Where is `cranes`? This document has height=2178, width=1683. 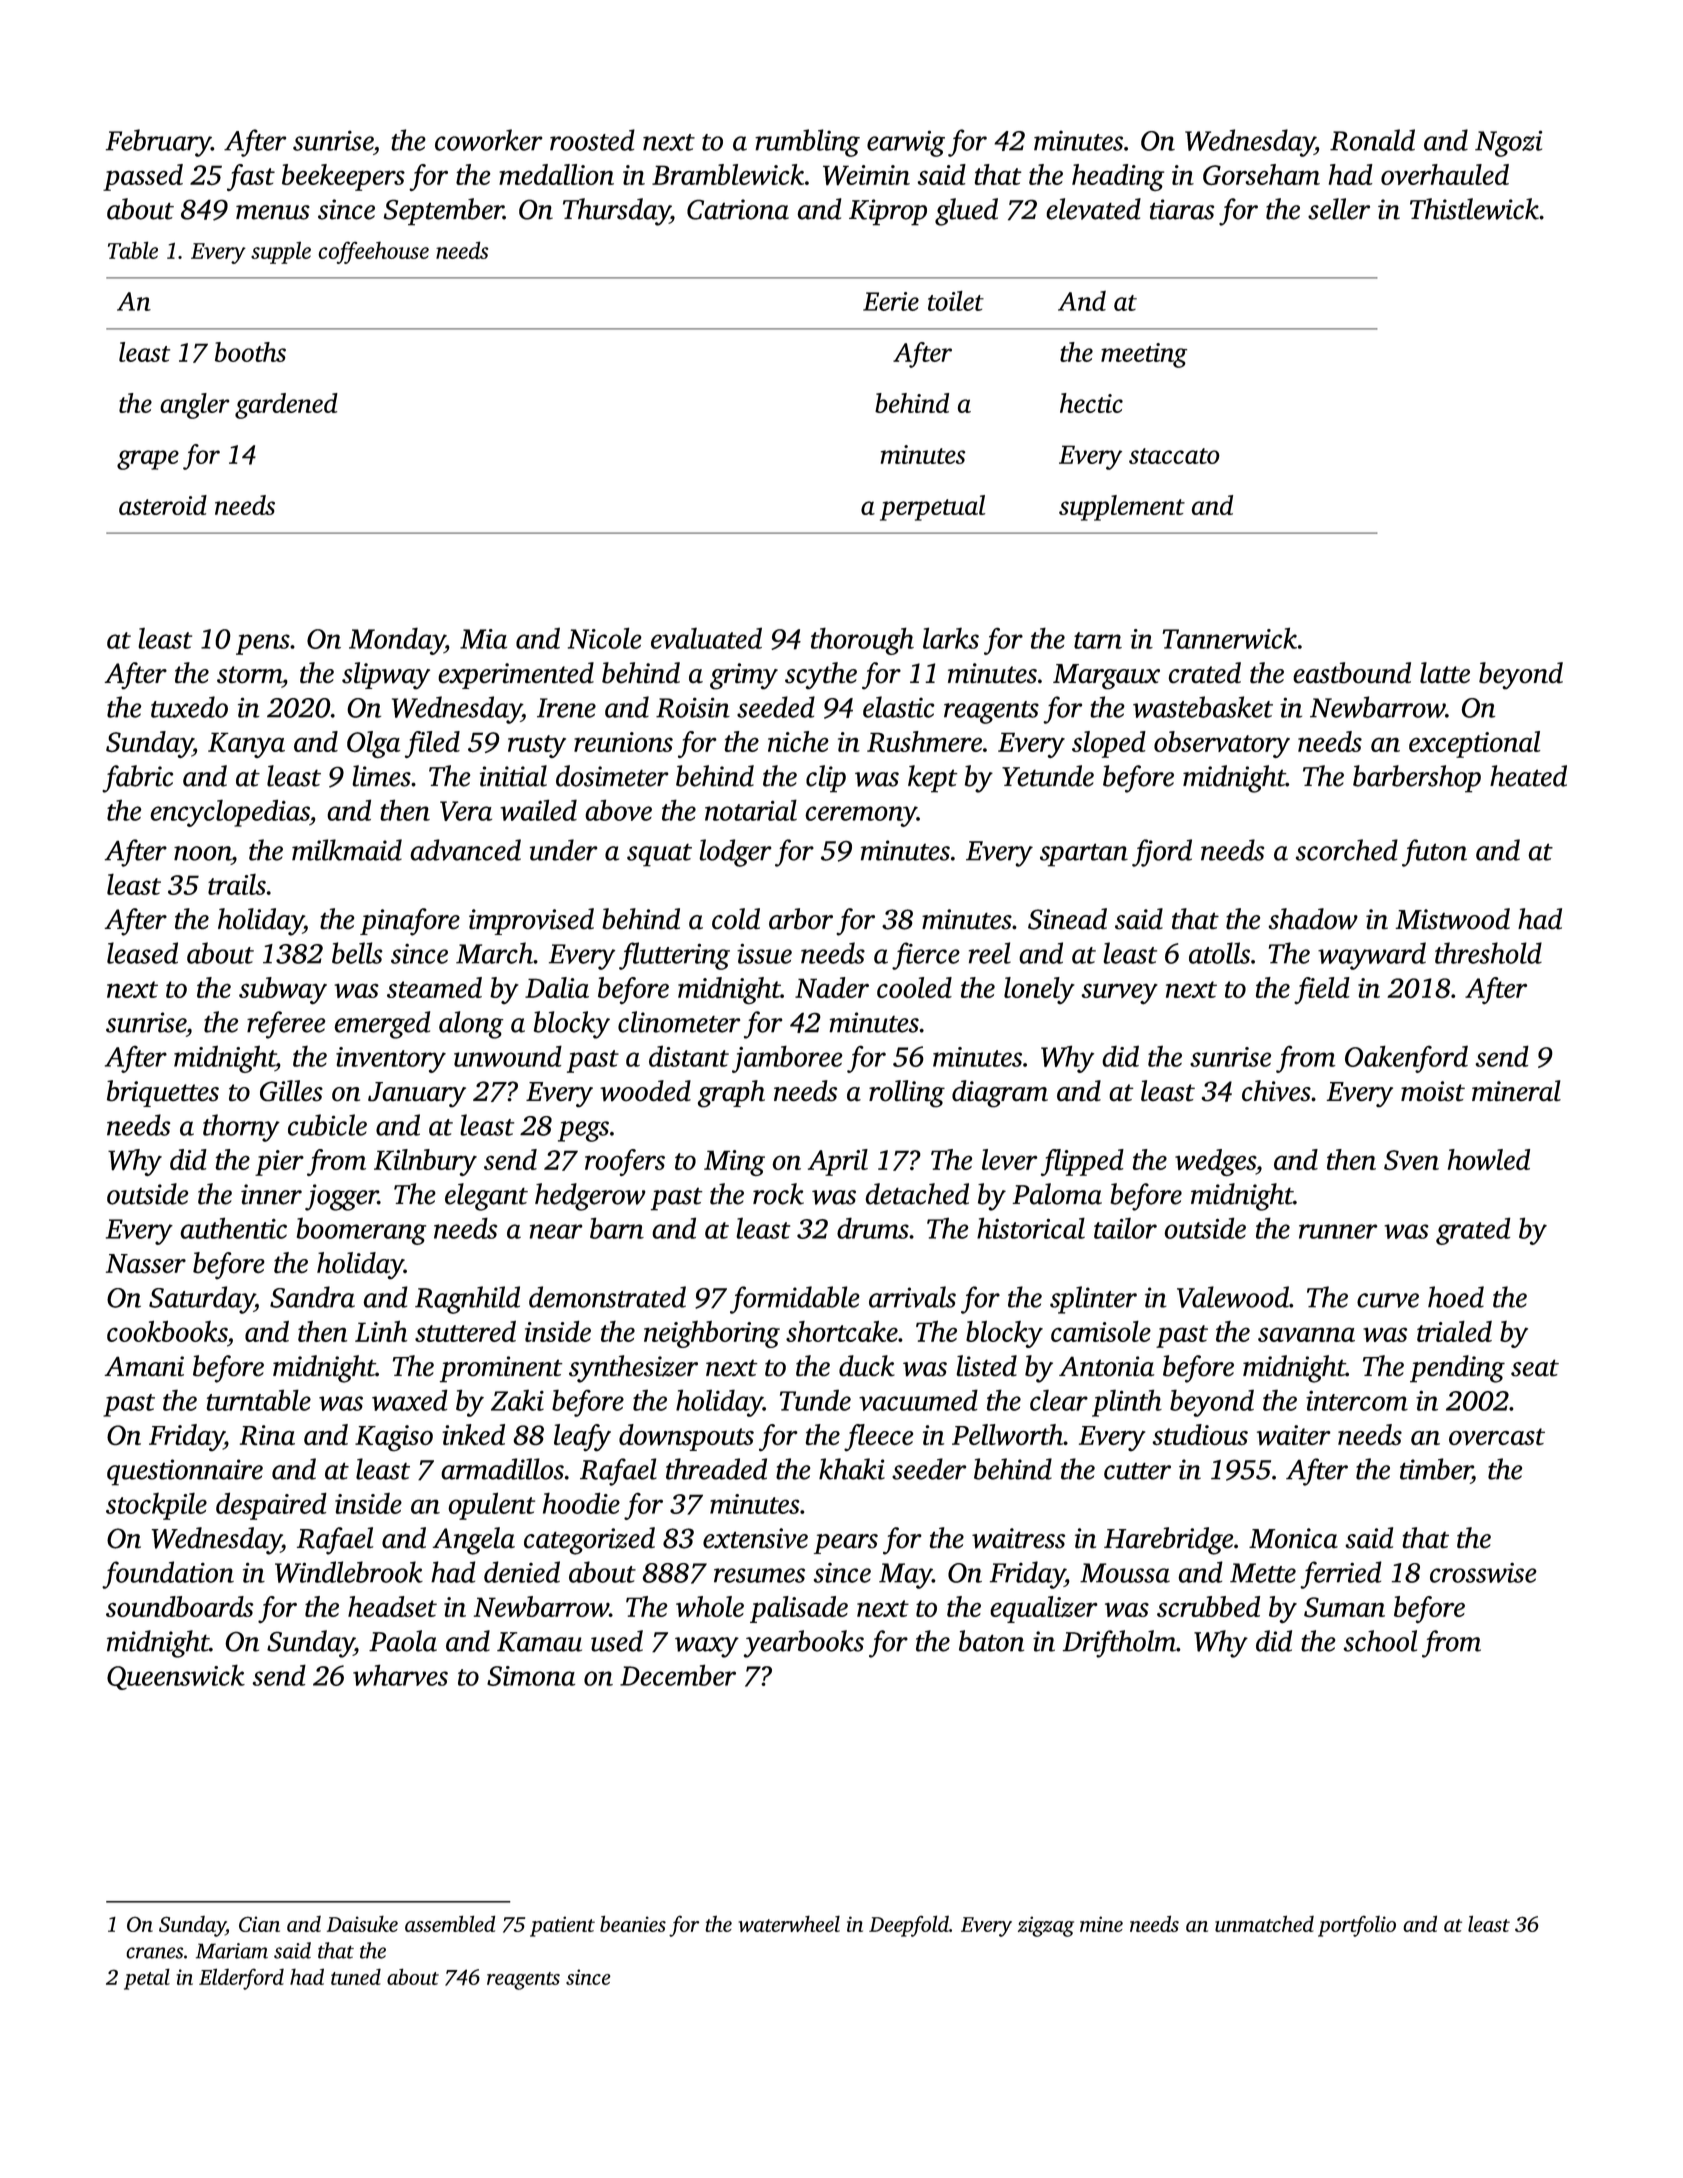
cranes is located at coordinates (154, 1953).
